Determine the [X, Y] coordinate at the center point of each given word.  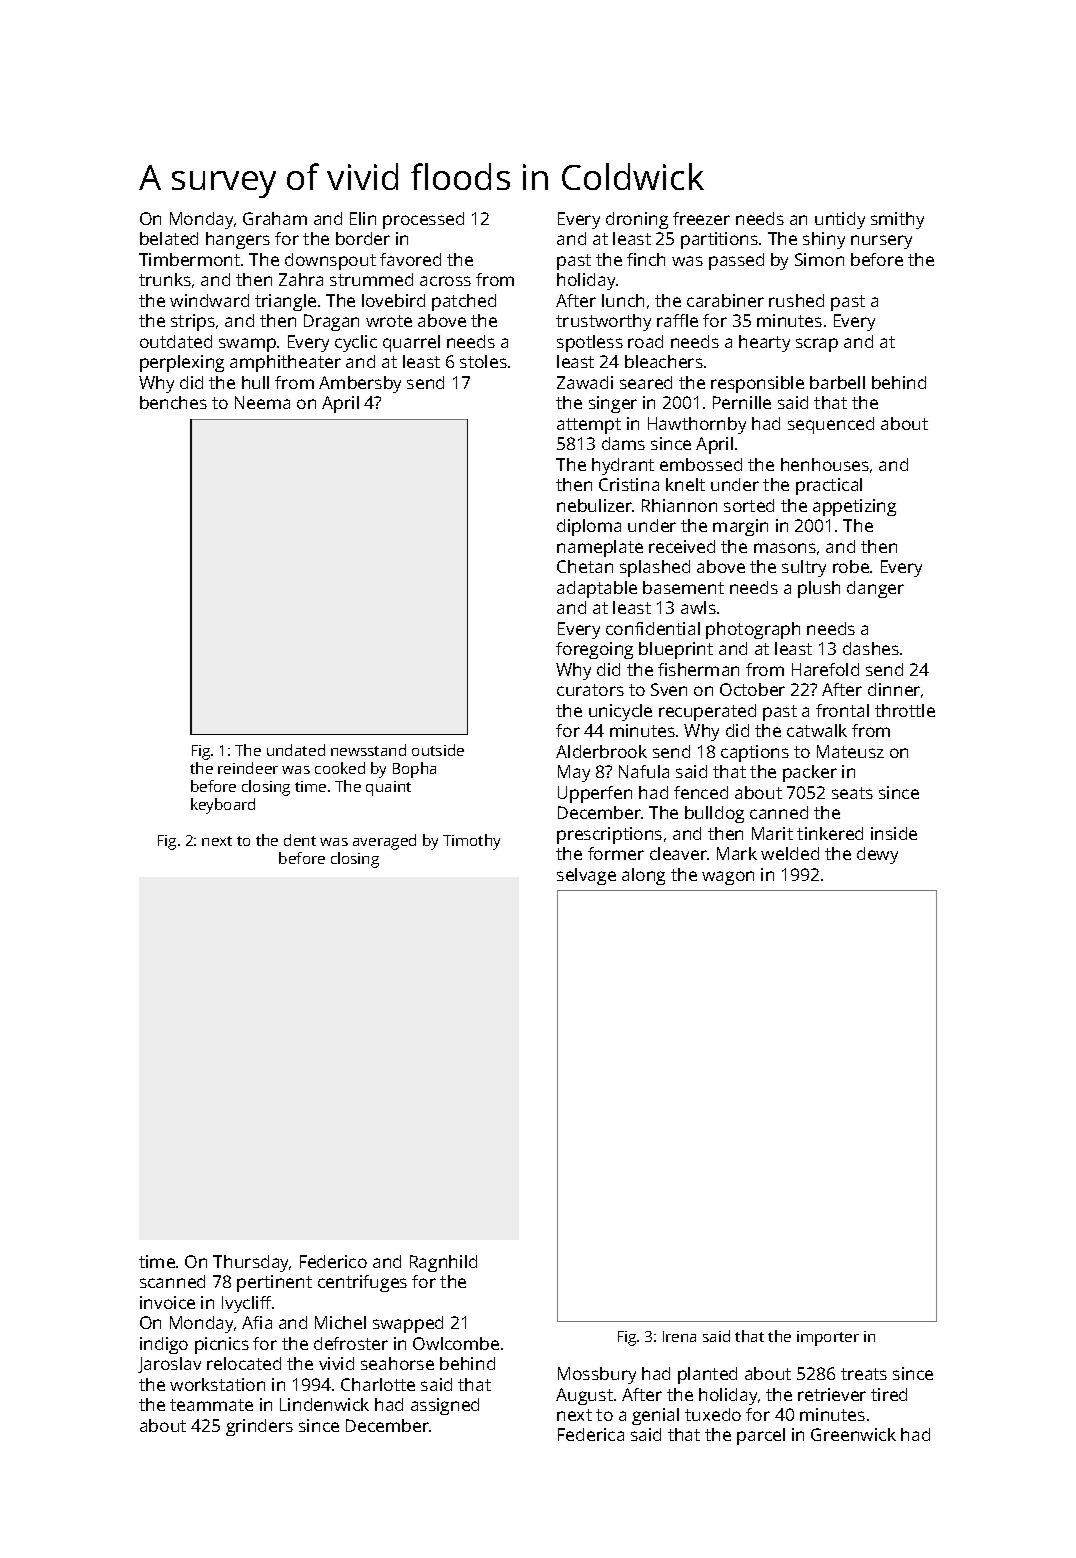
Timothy [471, 842]
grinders [259, 1427]
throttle [905, 710]
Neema [262, 402]
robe [851, 566]
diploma [589, 527]
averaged [384, 842]
